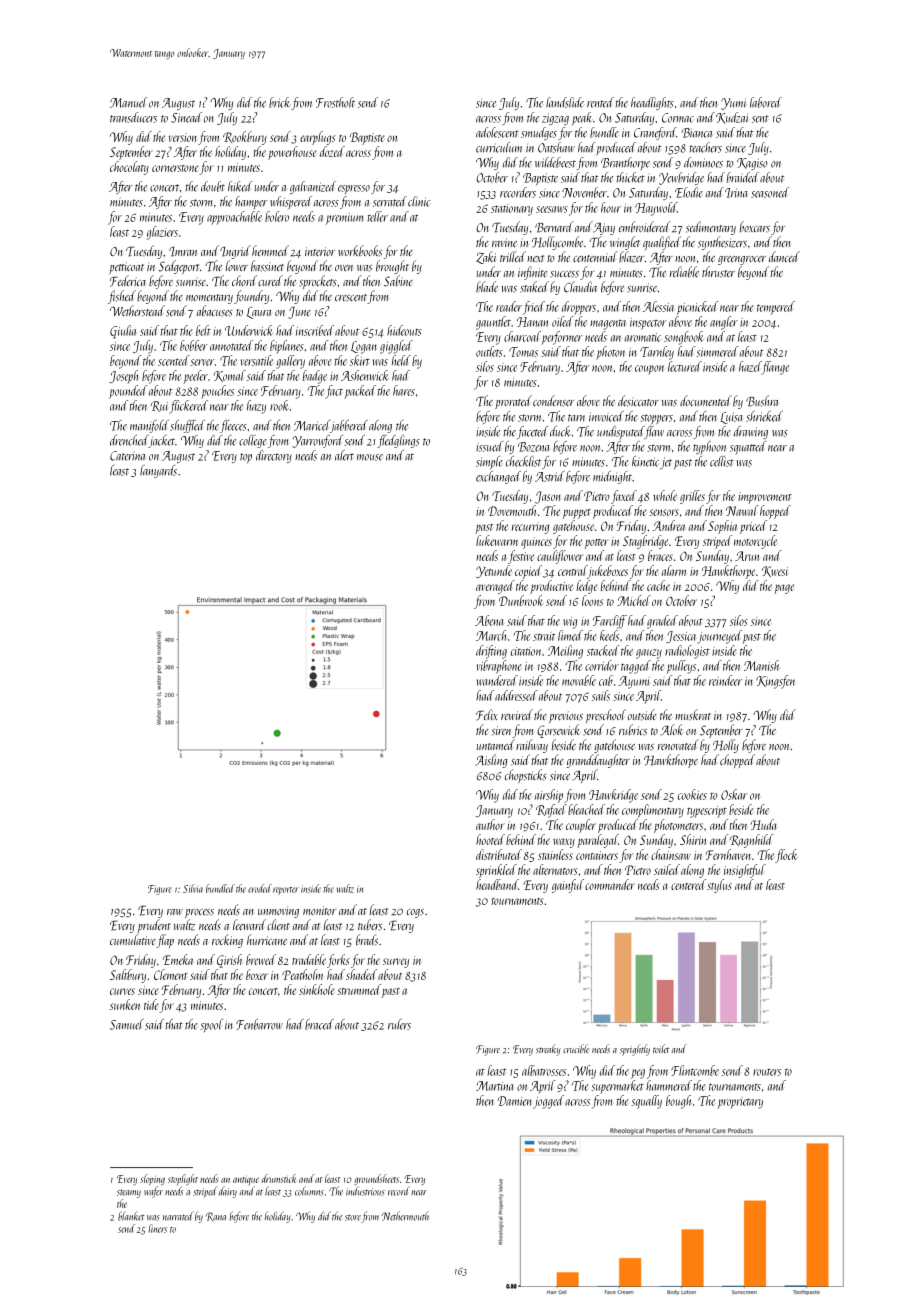 This screenshot has width=908, height=1316. What do you see at coordinates (740, 1103) in the screenshot?
I see `proprietary` at bounding box center [740, 1103].
